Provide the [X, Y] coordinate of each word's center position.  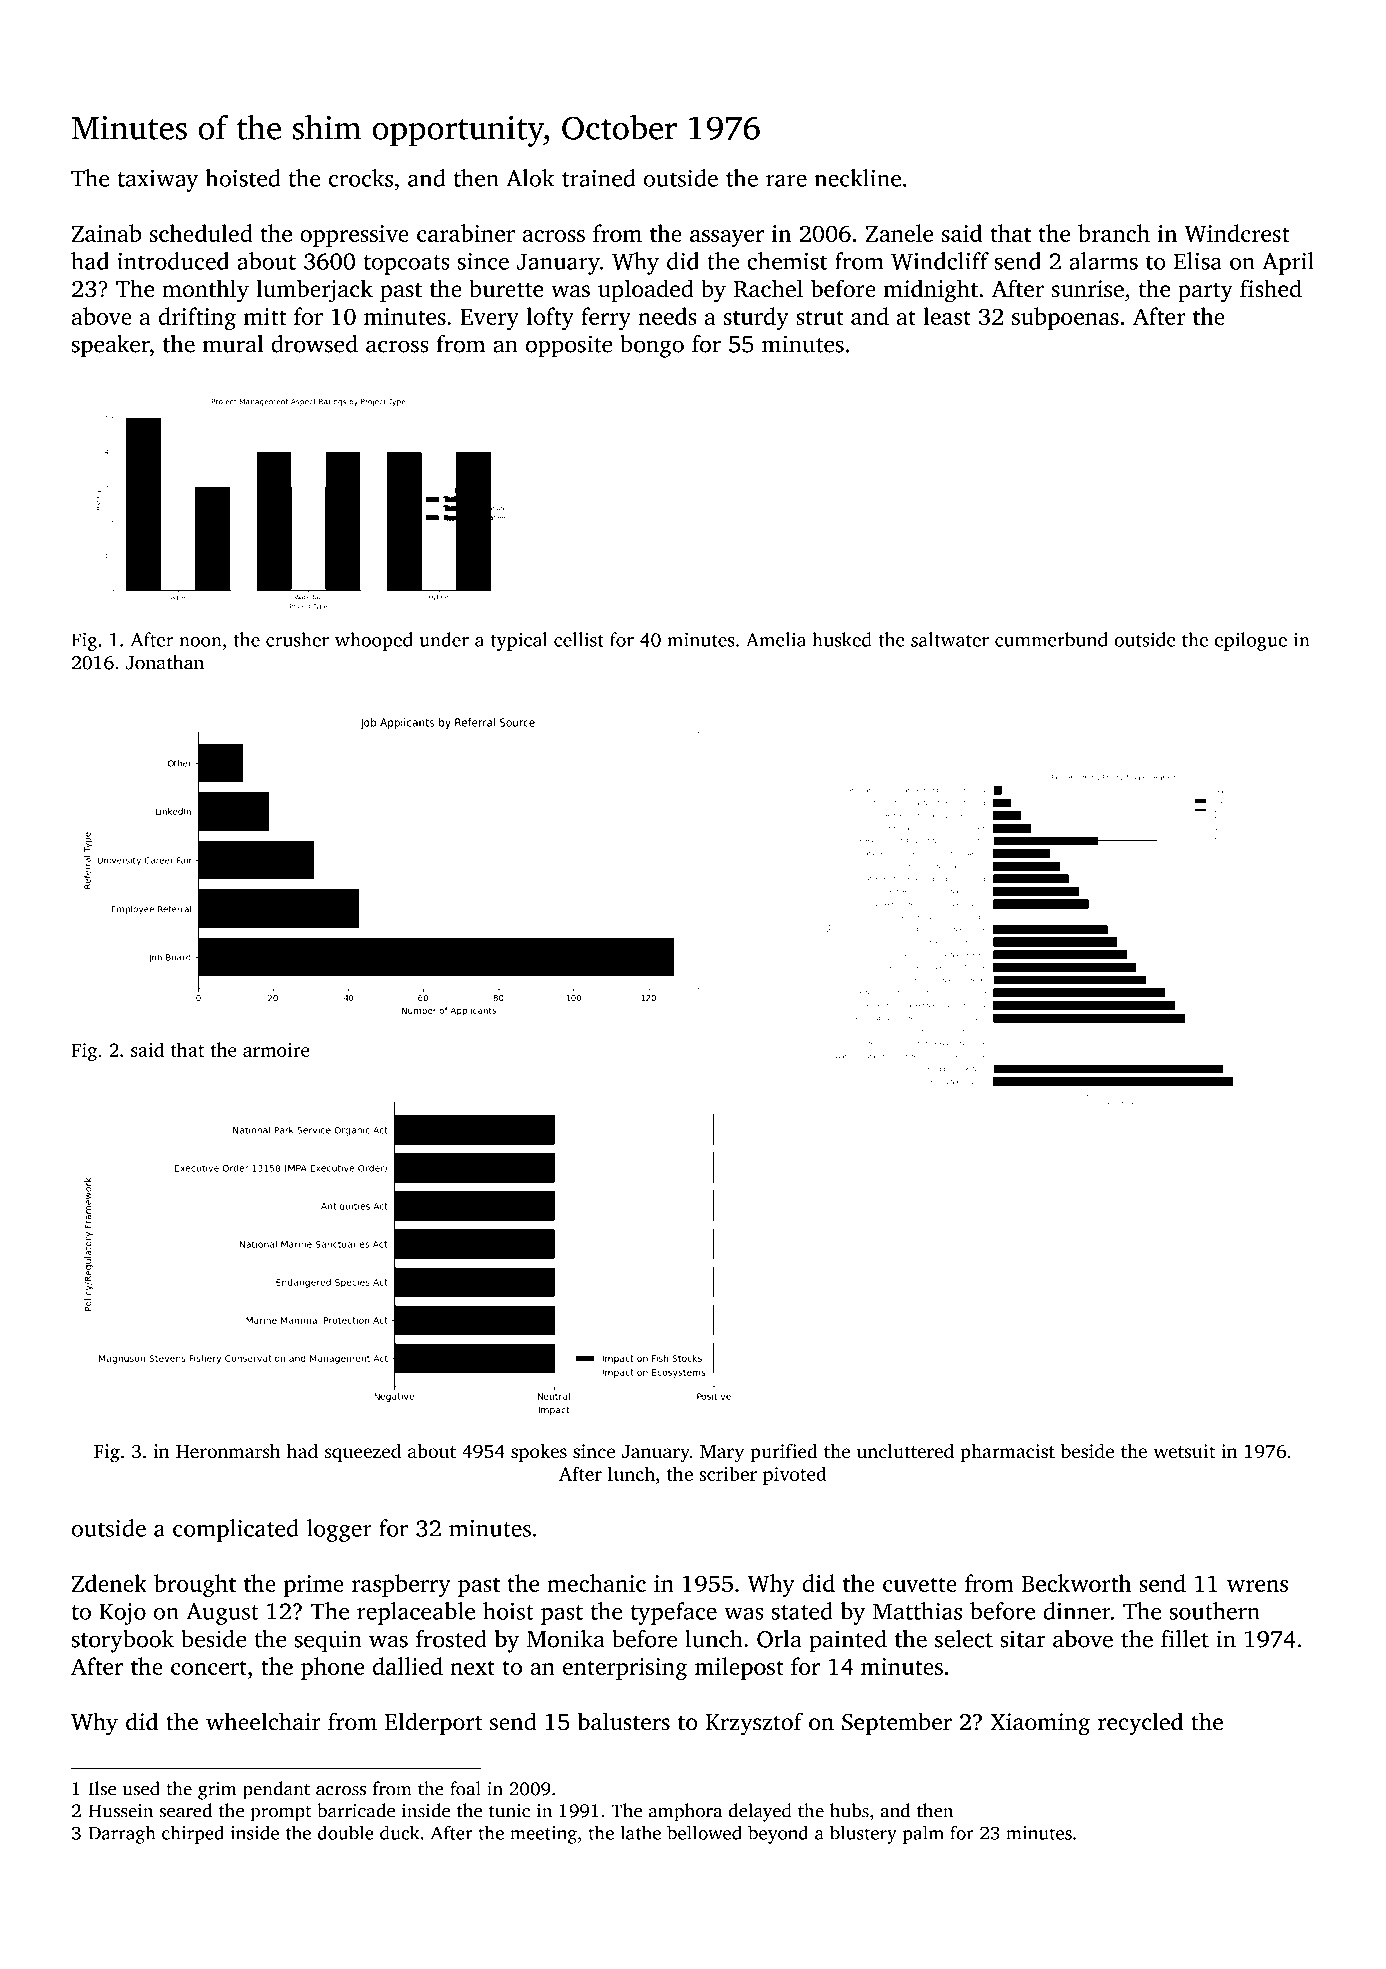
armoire [276, 1050]
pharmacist [1008, 1453]
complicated [236, 1530]
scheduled [201, 233]
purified [784, 1453]
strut [820, 317]
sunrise [1088, 289]
